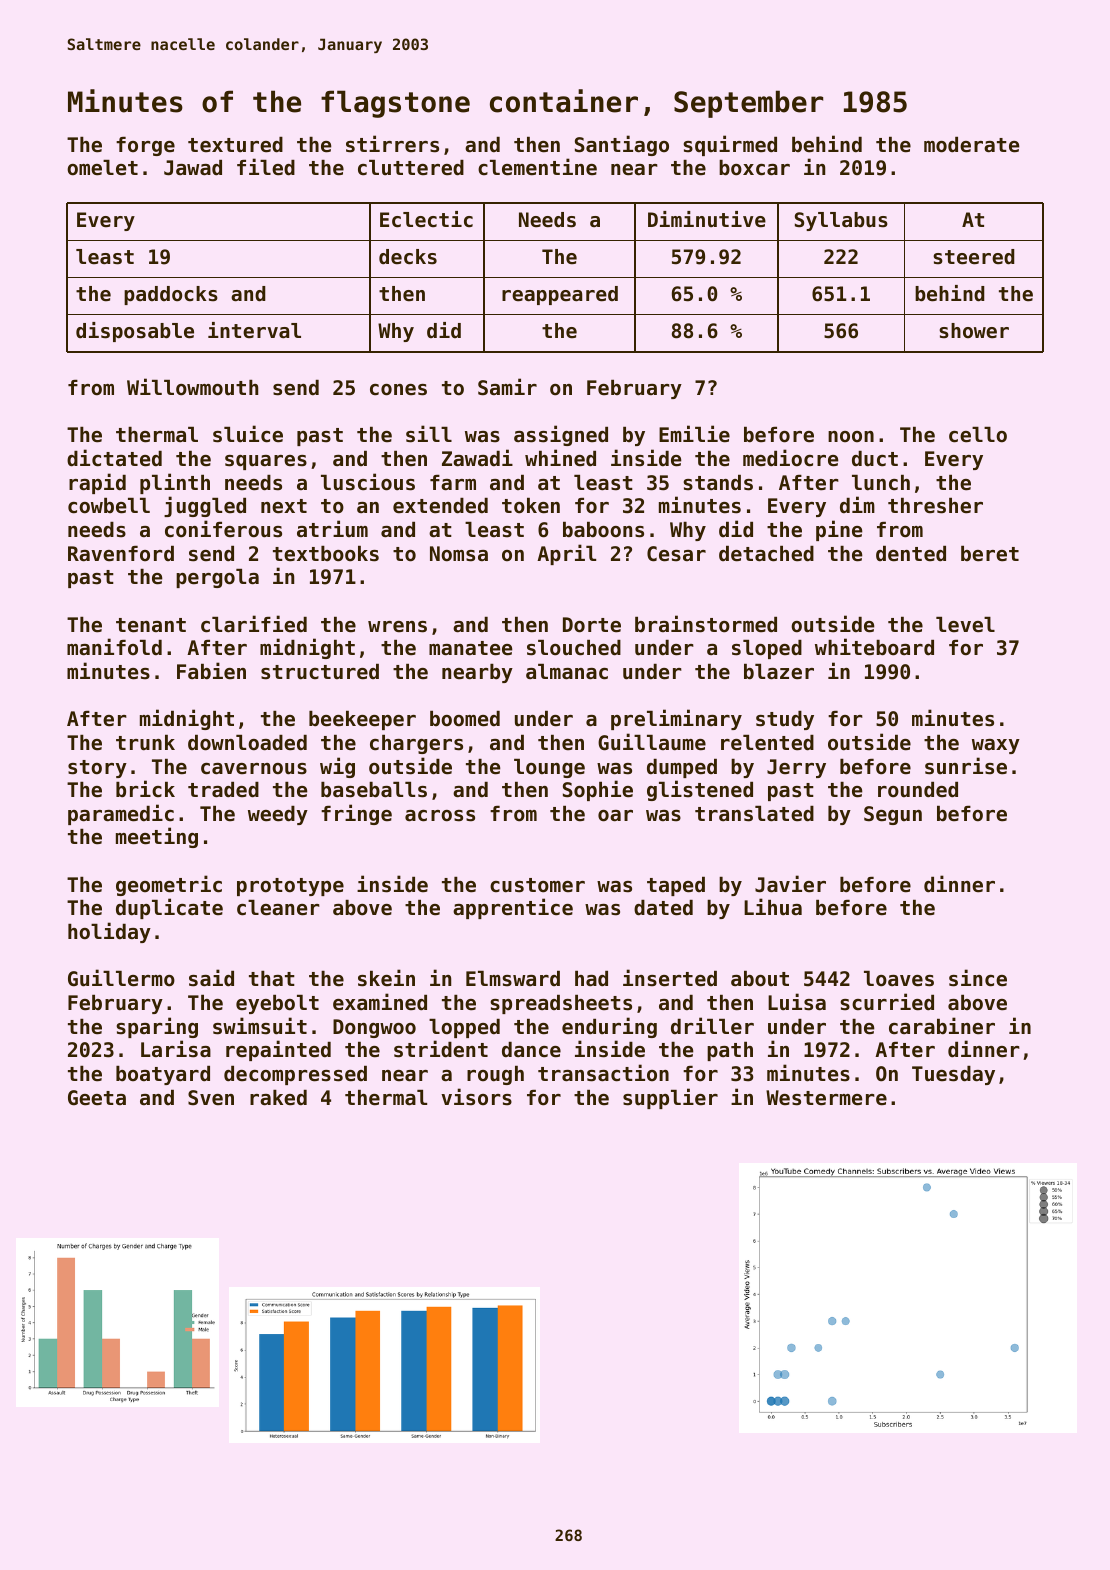 This screenshot has width=1110, height=1570. I want to click on repainted, so click(278, 1050).
